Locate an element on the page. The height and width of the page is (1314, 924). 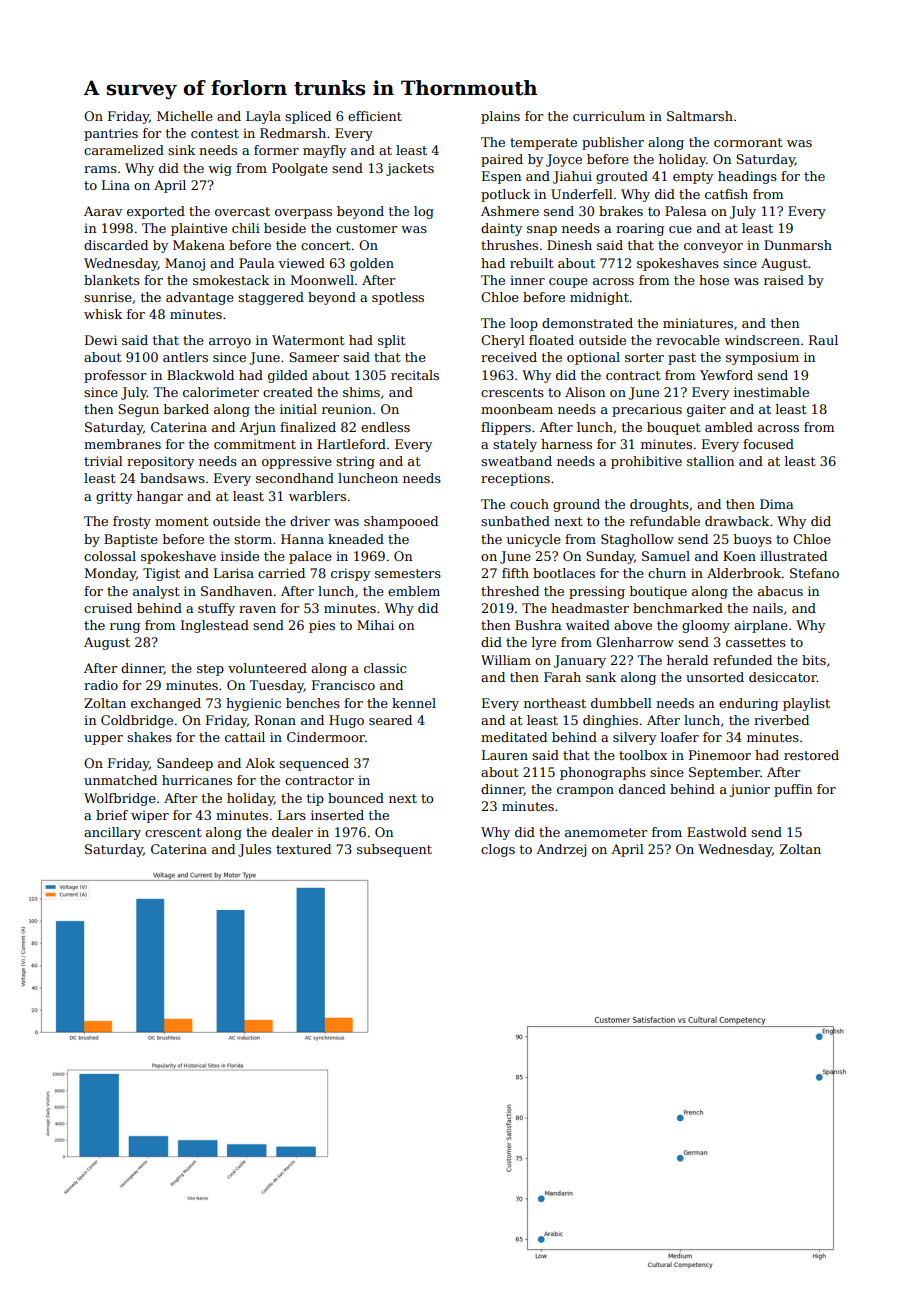
clogs is located at coordinates (498, 850).
